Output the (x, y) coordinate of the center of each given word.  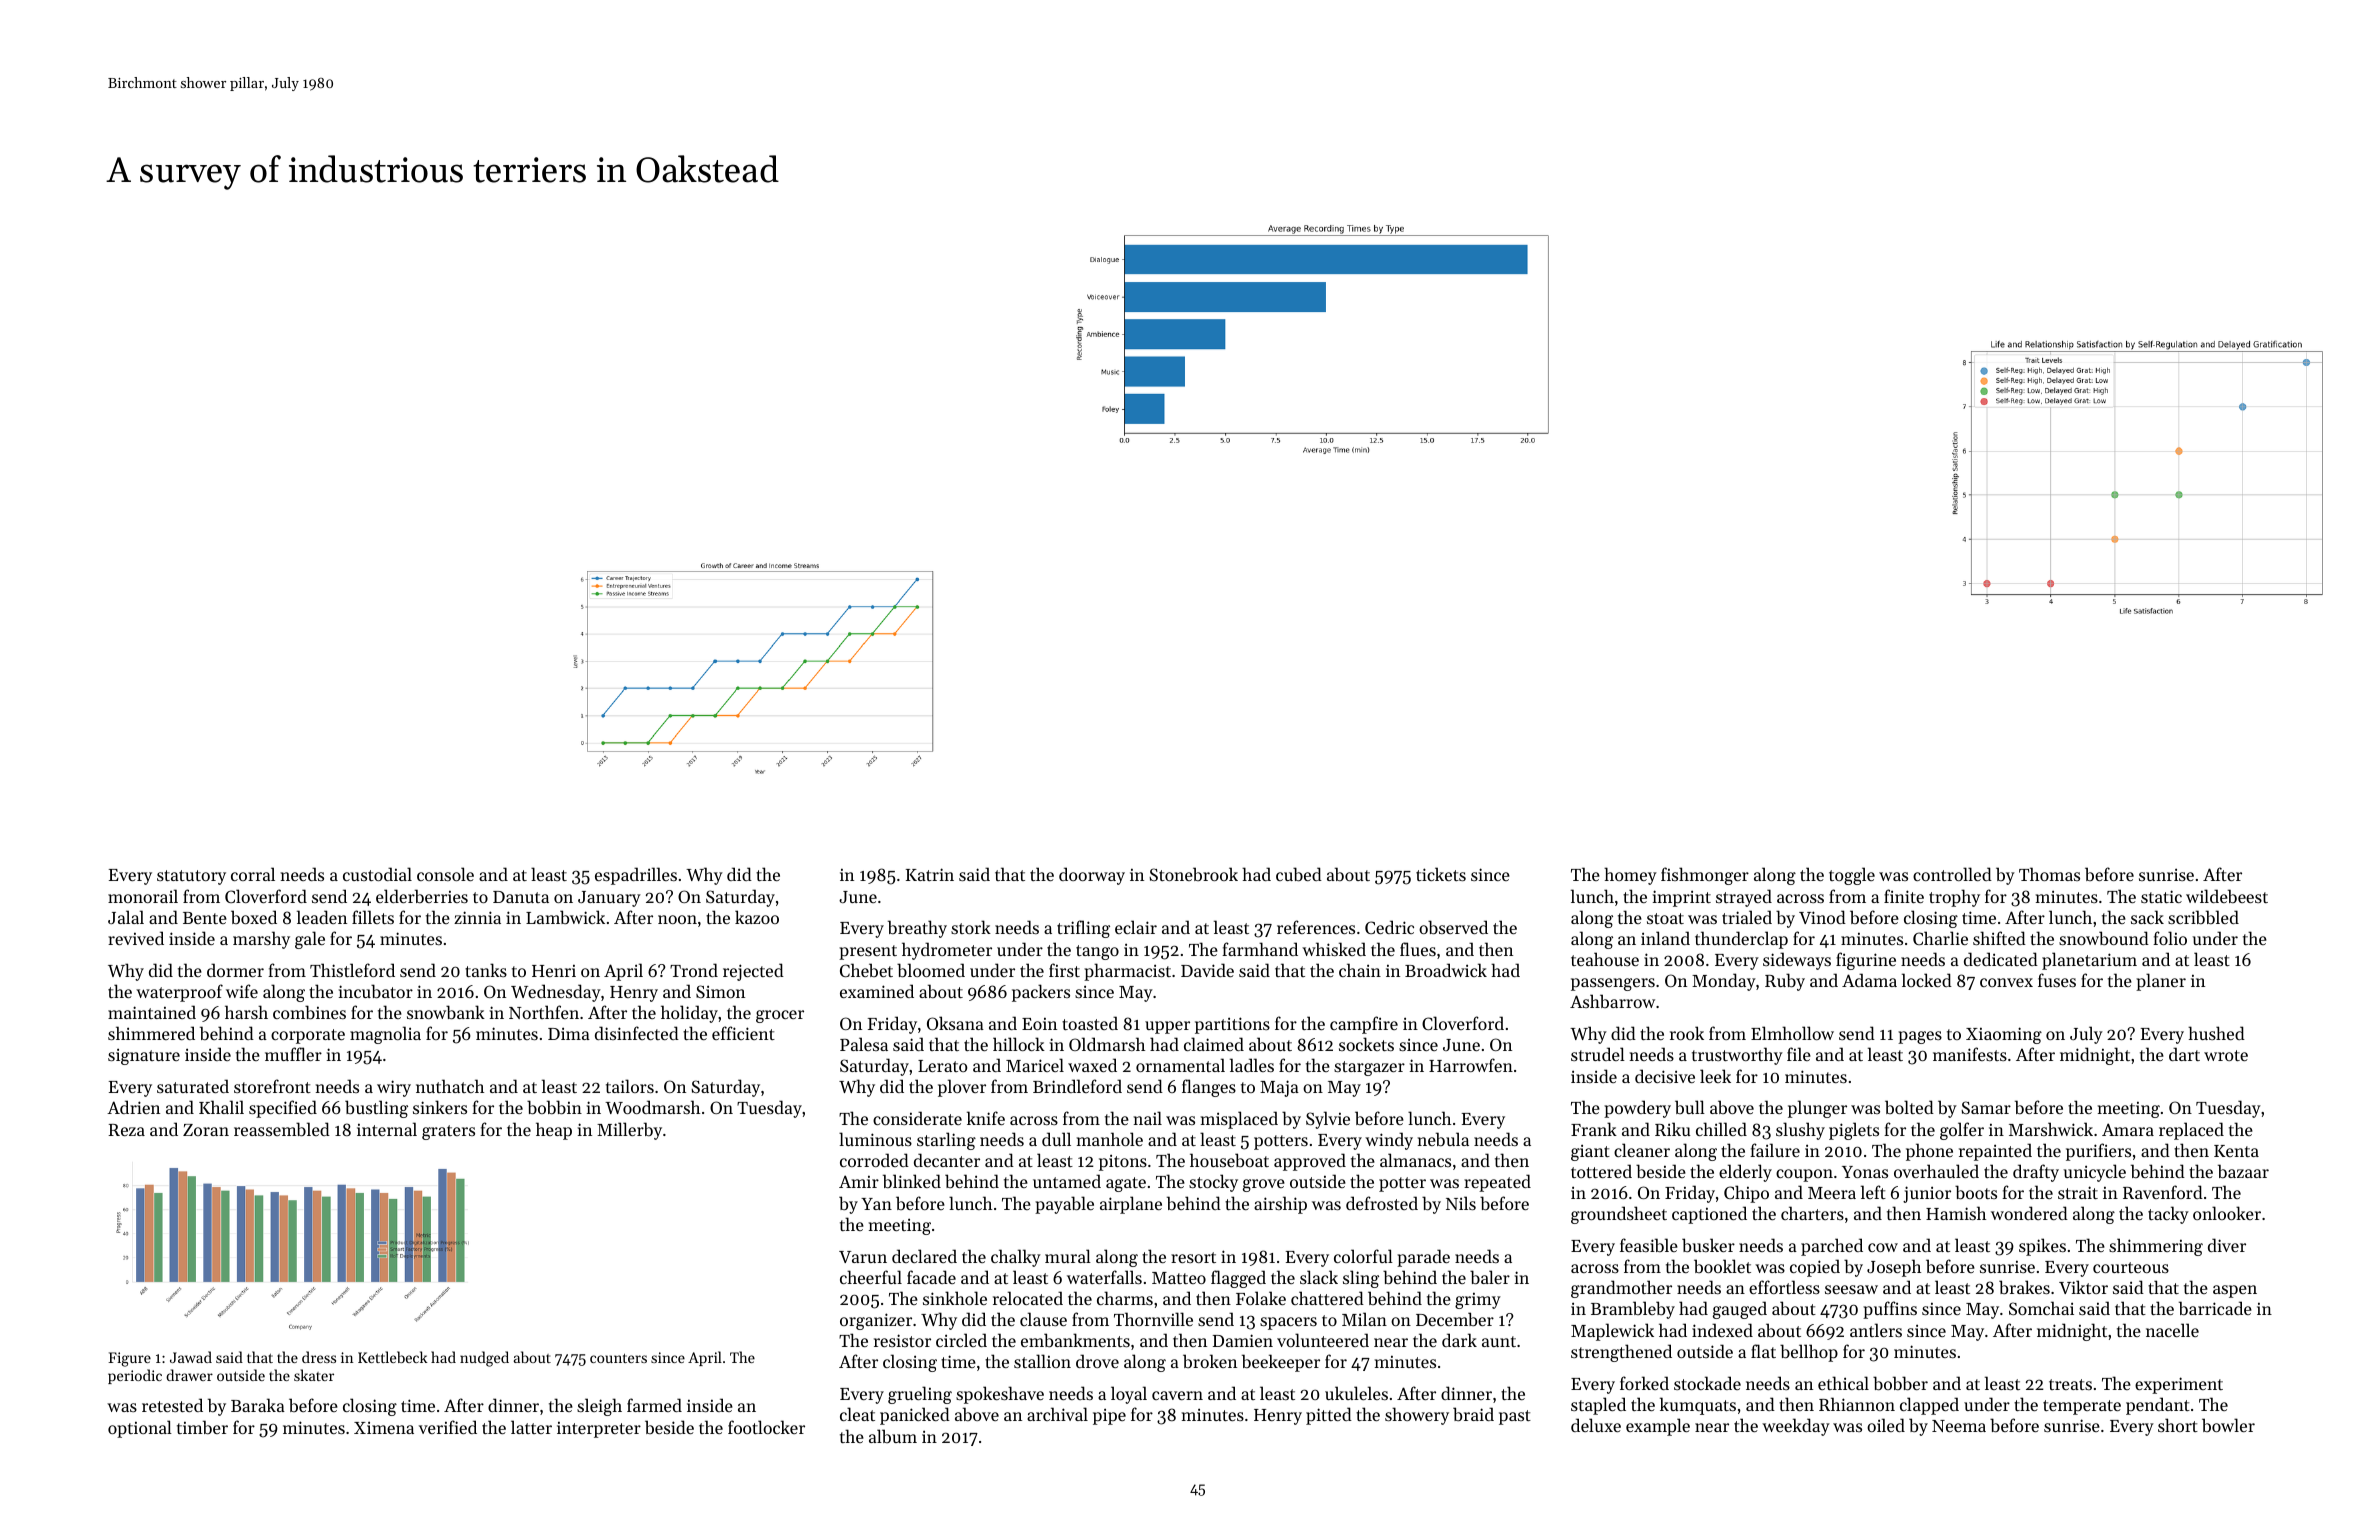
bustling (376, 1109)
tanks (486, 970)
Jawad (191, 1357)
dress (319, 1357)
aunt (1499, 1341)
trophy (1954, 898)
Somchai (2041, 1308)
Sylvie (1328, 1120)
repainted (1995, 1152)
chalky (1016, 1258)
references (1316, 927)
